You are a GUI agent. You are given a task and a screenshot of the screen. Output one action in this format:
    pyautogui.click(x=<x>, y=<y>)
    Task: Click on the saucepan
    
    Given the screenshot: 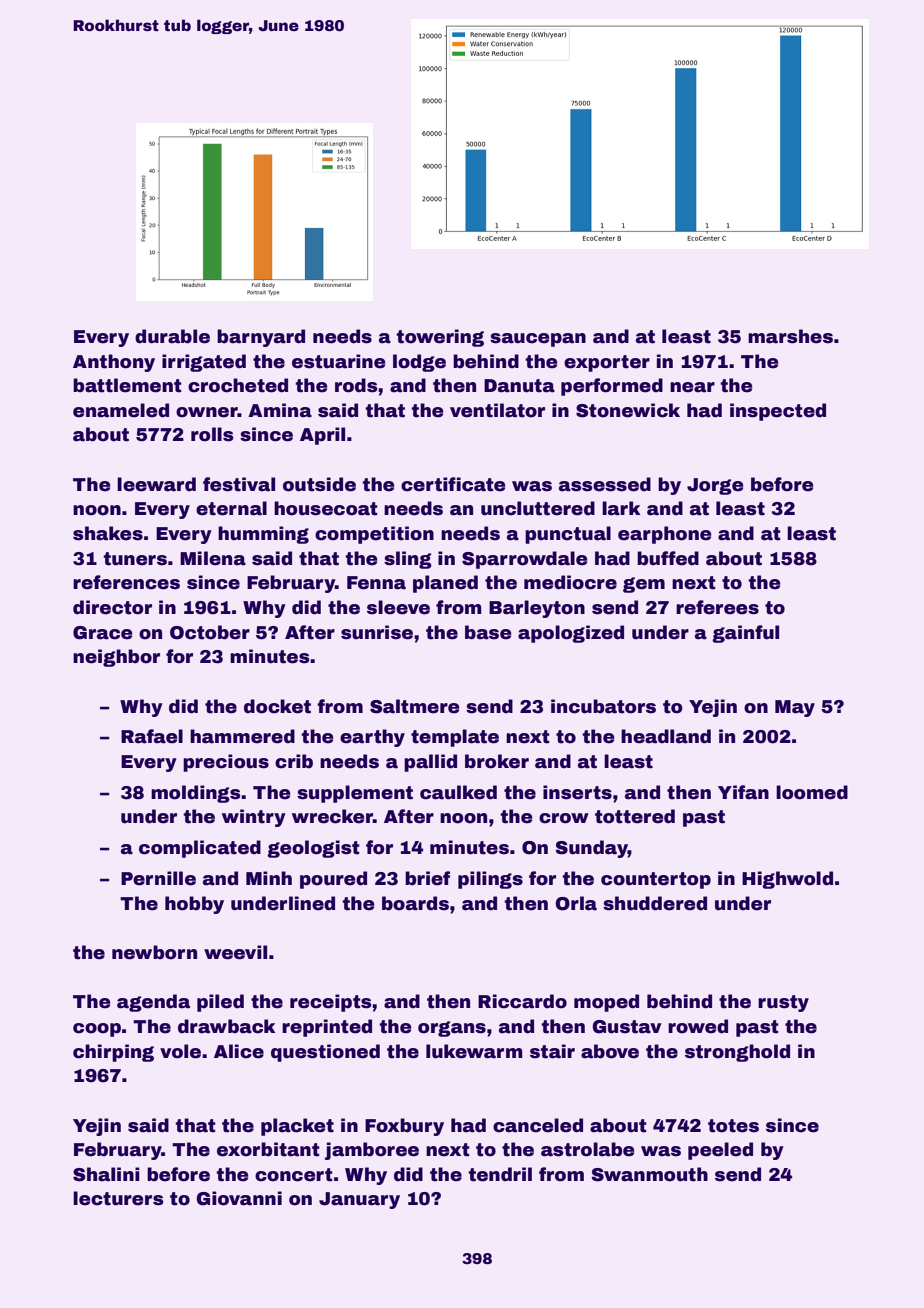 What is the action you would take?
    pyautogui.click(x=538, y=340)
